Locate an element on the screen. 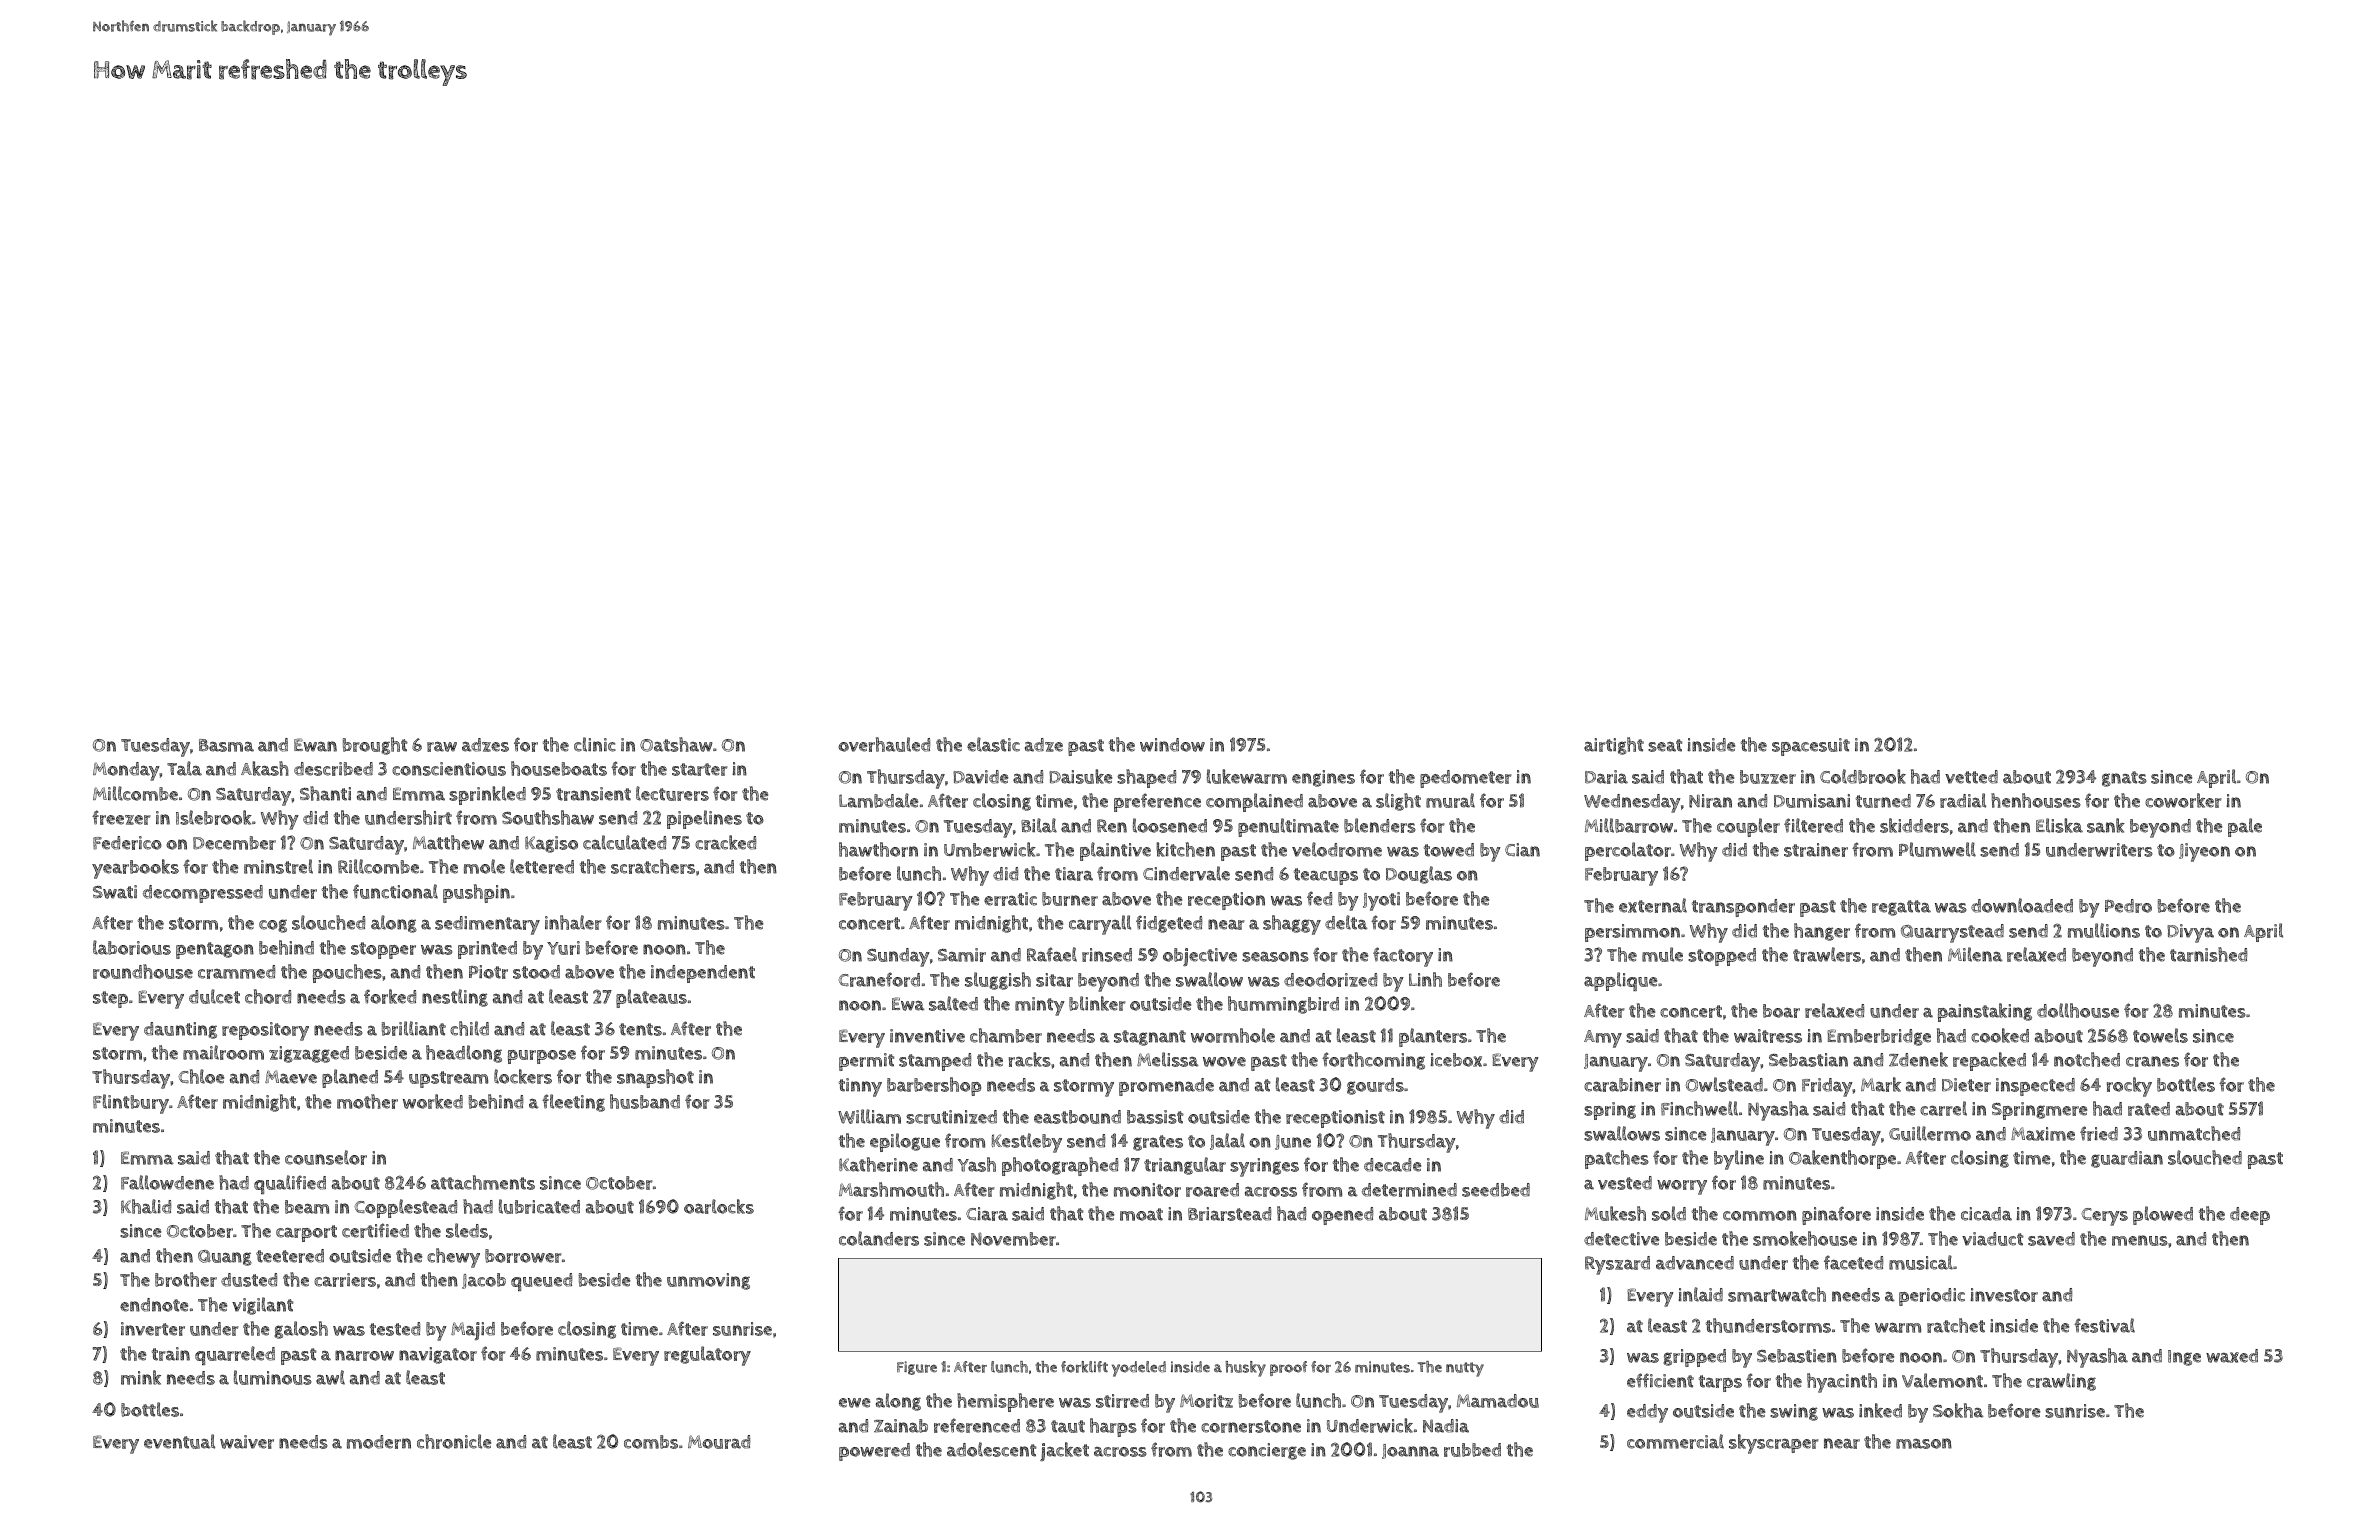 Image resolution: width=2380 pixels, height=1540 pixels. Bilal is located at coordinates (1039, 825).
